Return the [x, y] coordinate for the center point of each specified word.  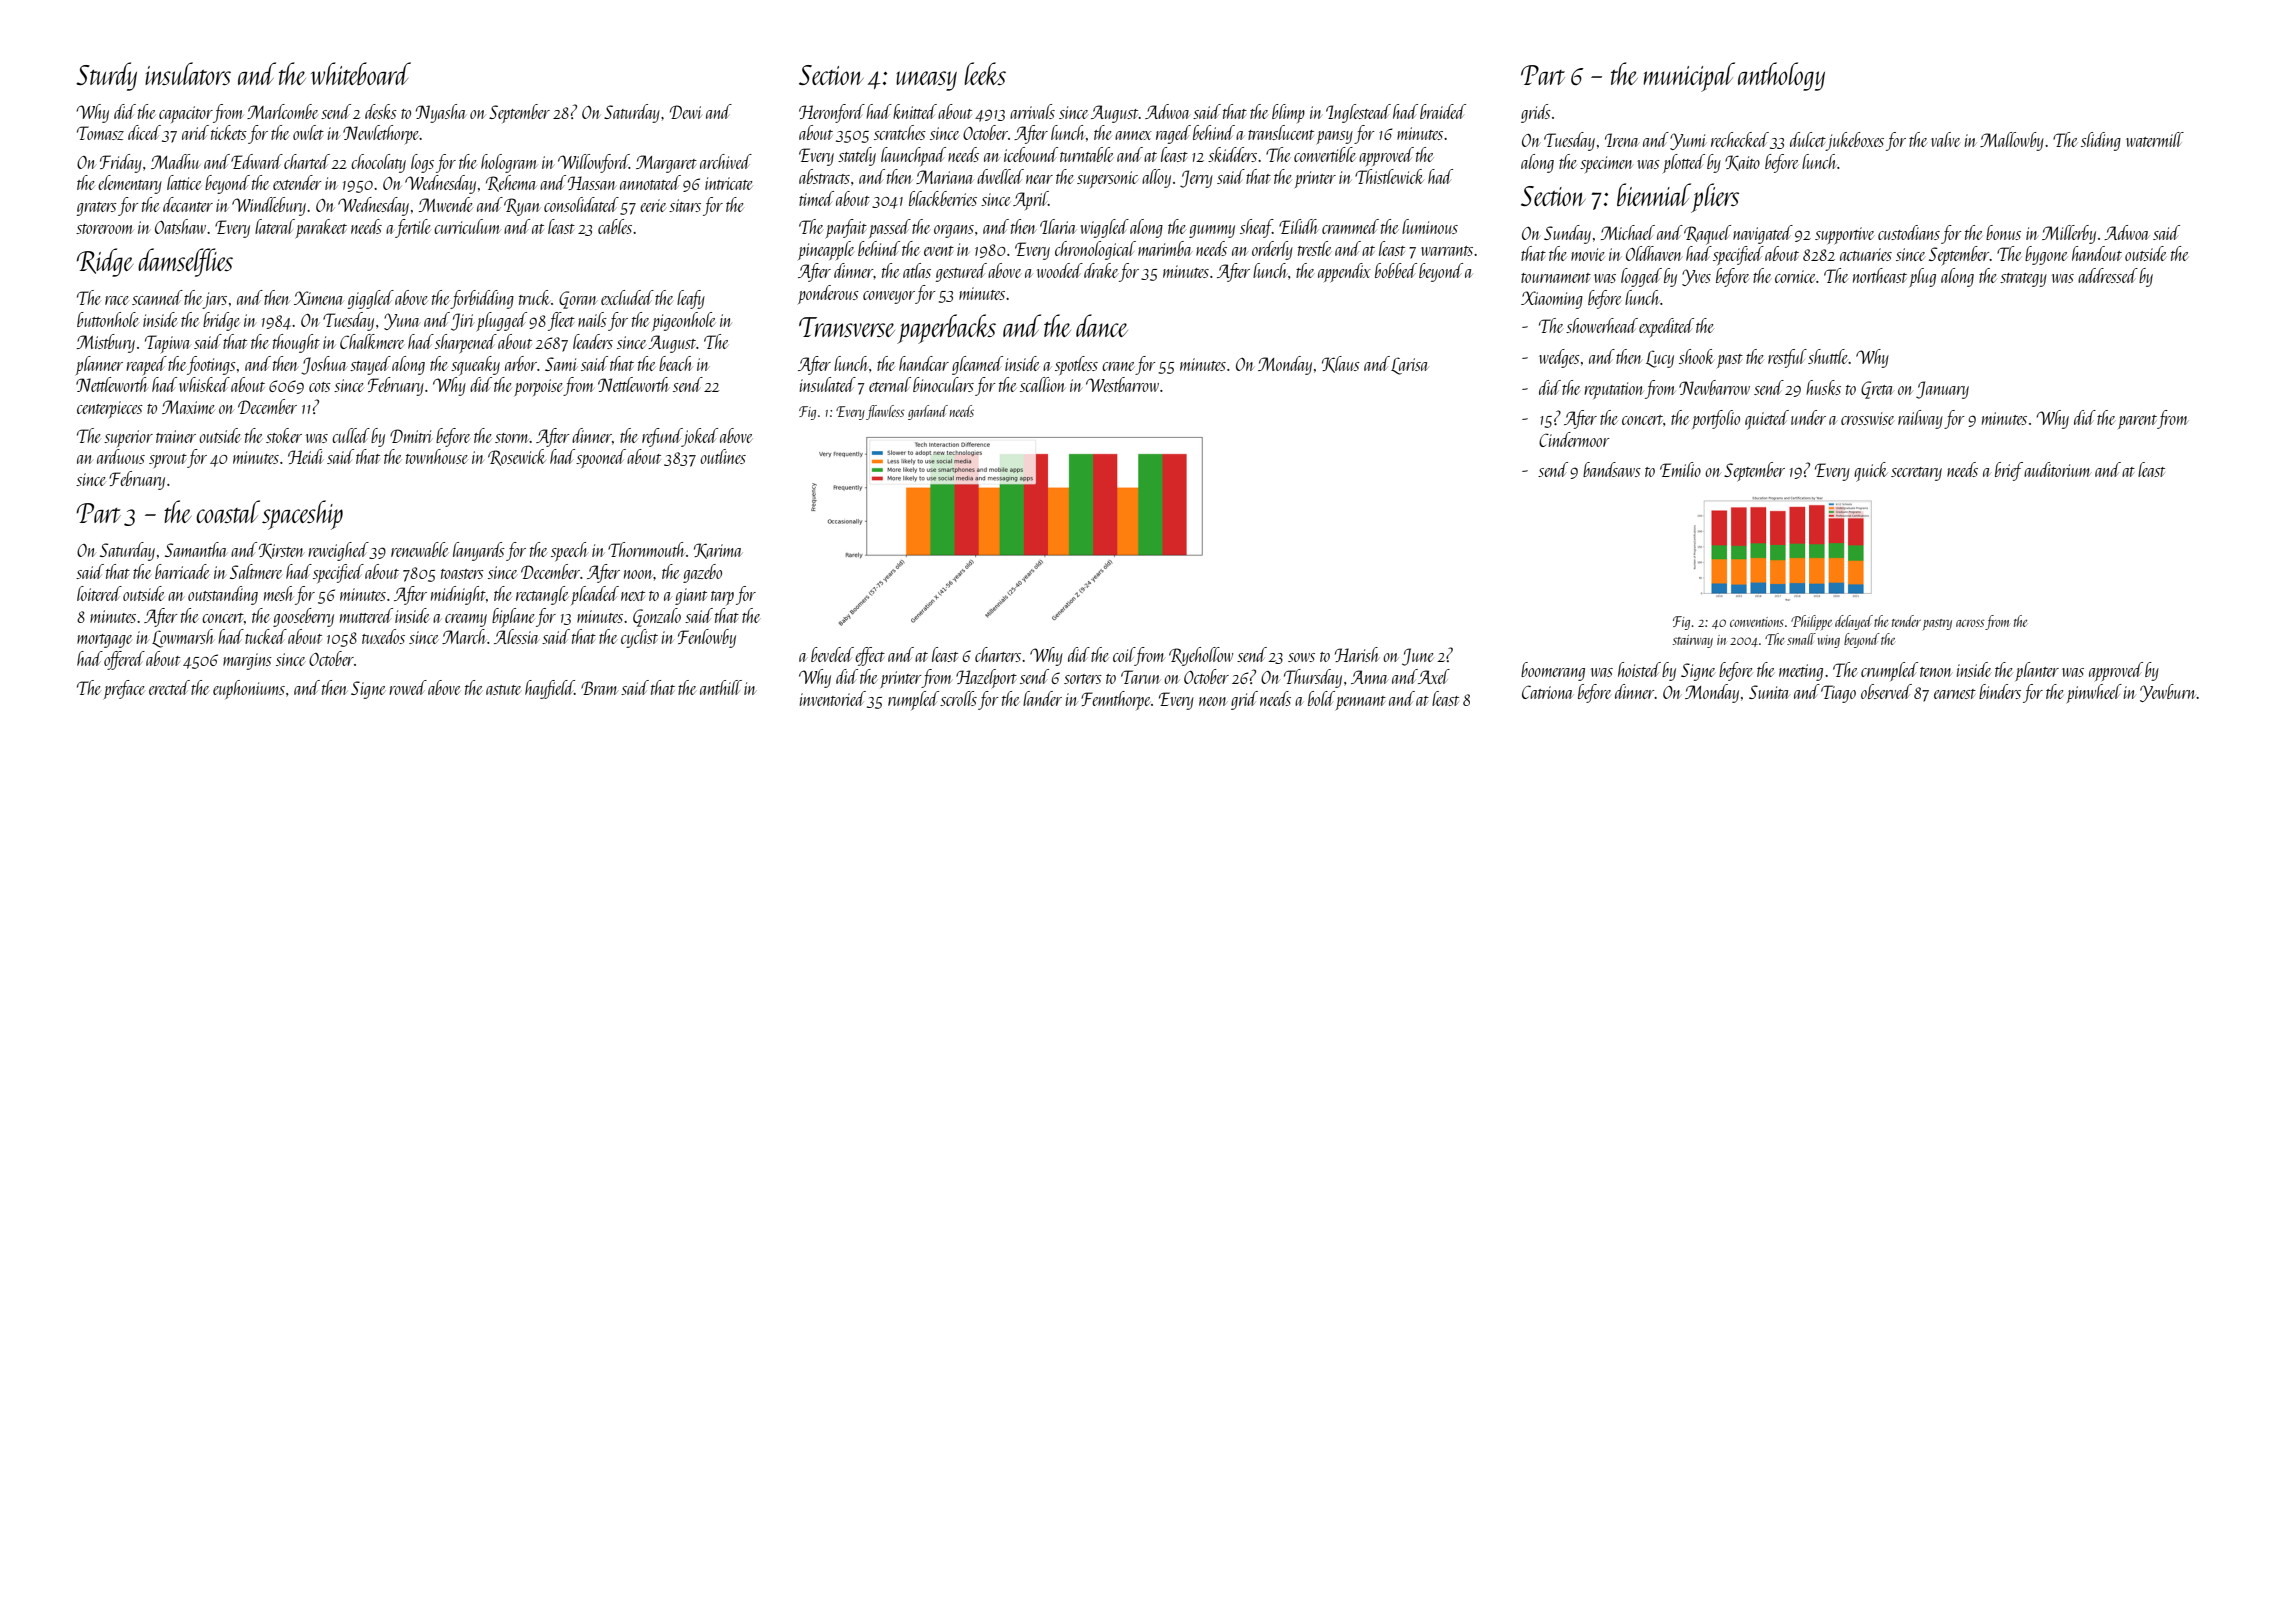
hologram [509, 163]
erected [169, 687]
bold [1321, 698]
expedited [1666, 327]
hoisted [1639, 669]
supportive [1844, 235]
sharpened [466, 343]
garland [928, 412]
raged [1173, 134]
